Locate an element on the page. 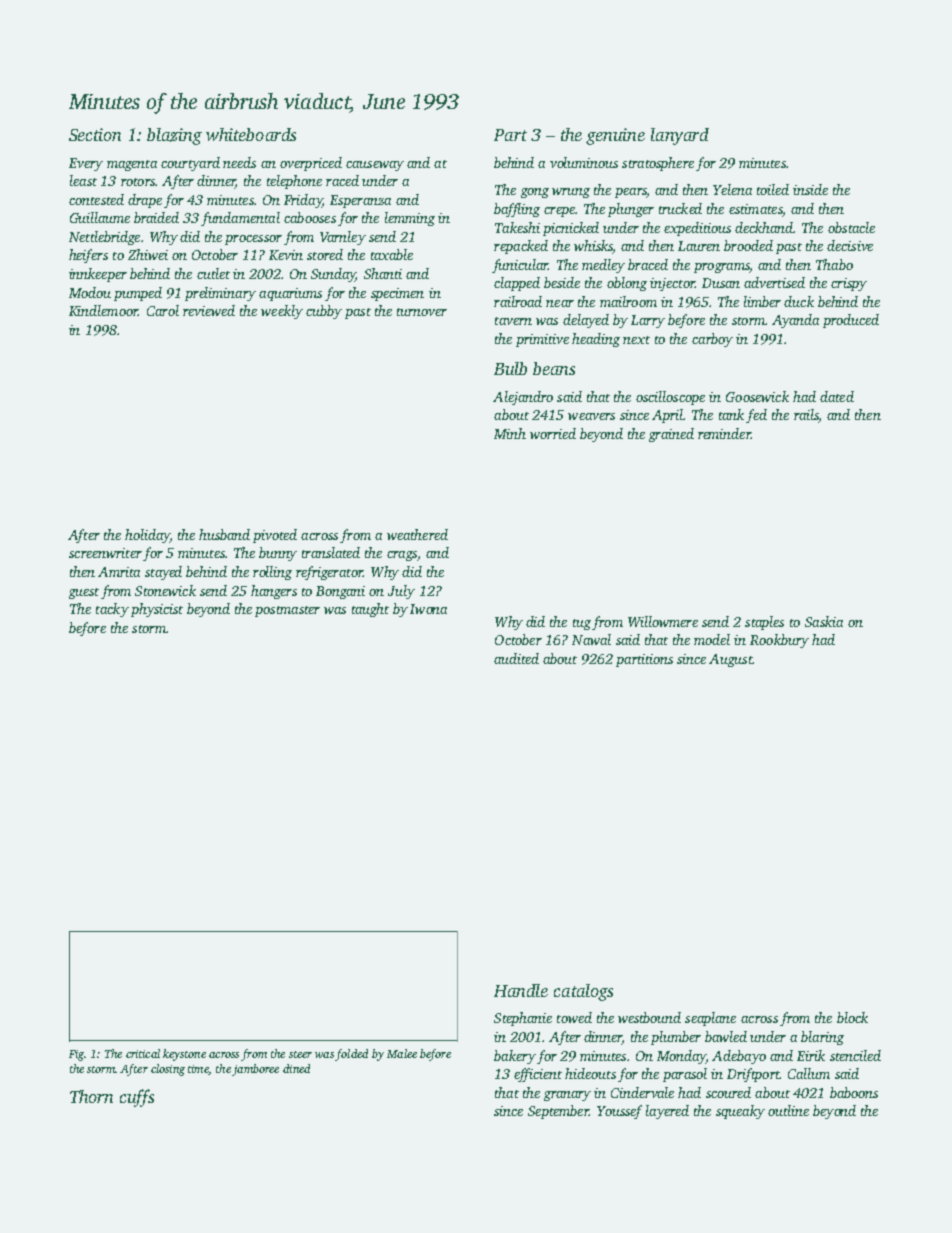 The height and width of the document is (1233, 952). baboons is located at coordinates (854, 1092).
